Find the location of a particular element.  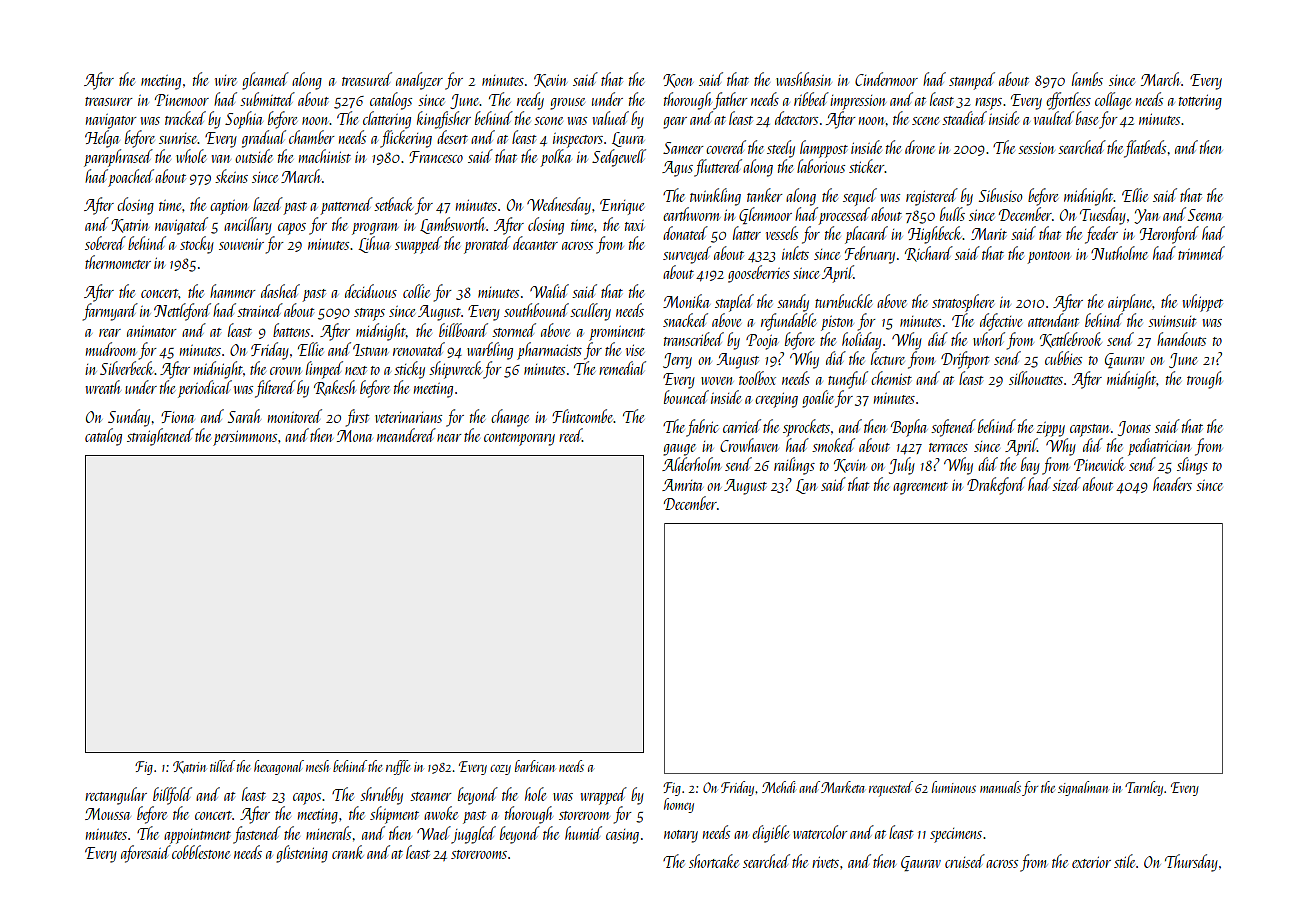

laborious is located at coordinates (821, 166).
